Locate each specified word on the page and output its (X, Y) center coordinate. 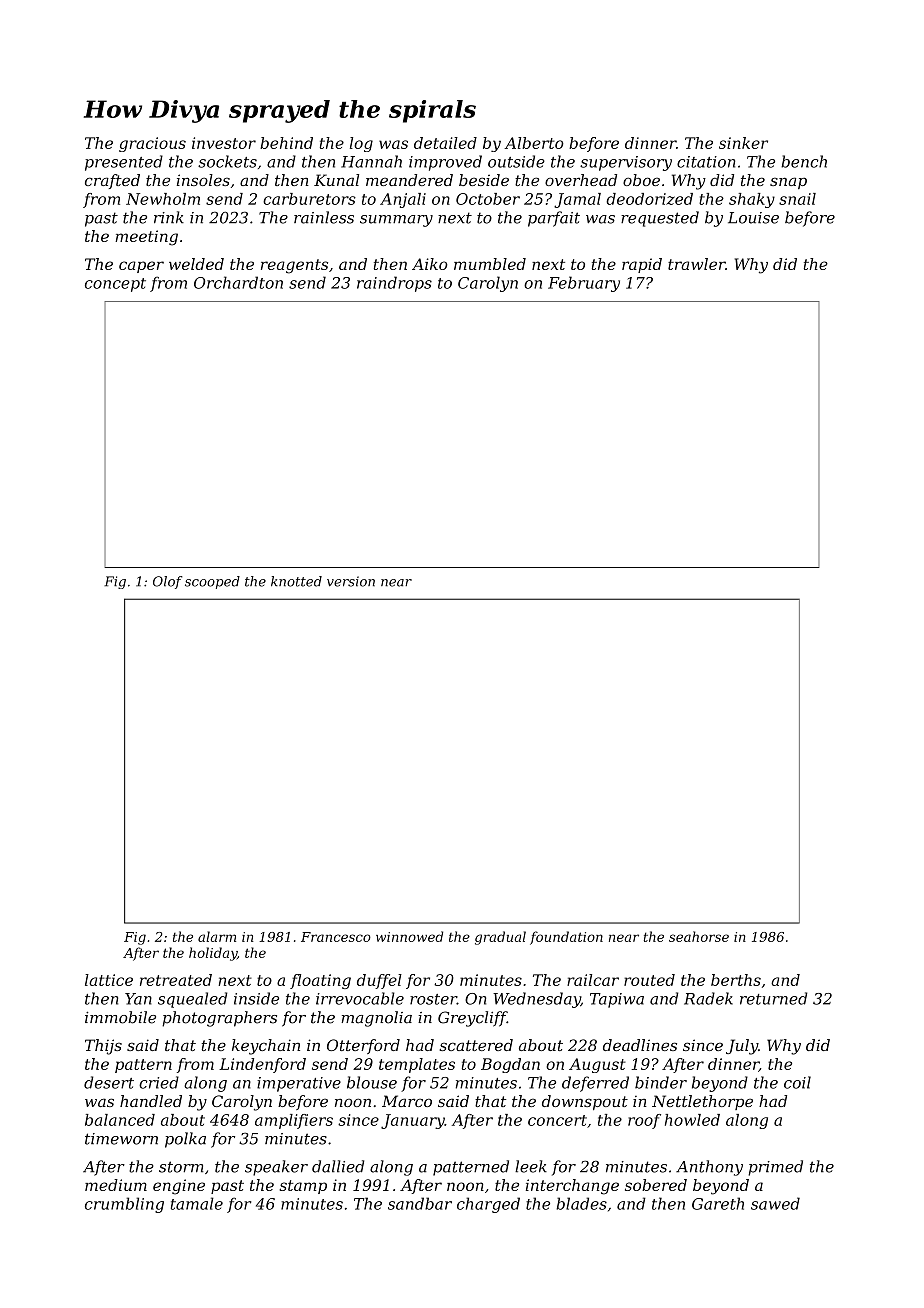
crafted (112, 181)
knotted (296, 581)
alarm (217, 936)
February (584, 284)
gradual (500, 938)
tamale (197, 1203)
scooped (212, 582)
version (351, 581)
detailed (445, 143)
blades (581, 1203)
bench (804, 161)
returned (774, 998)
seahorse (699, 936)
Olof (167, 582)
